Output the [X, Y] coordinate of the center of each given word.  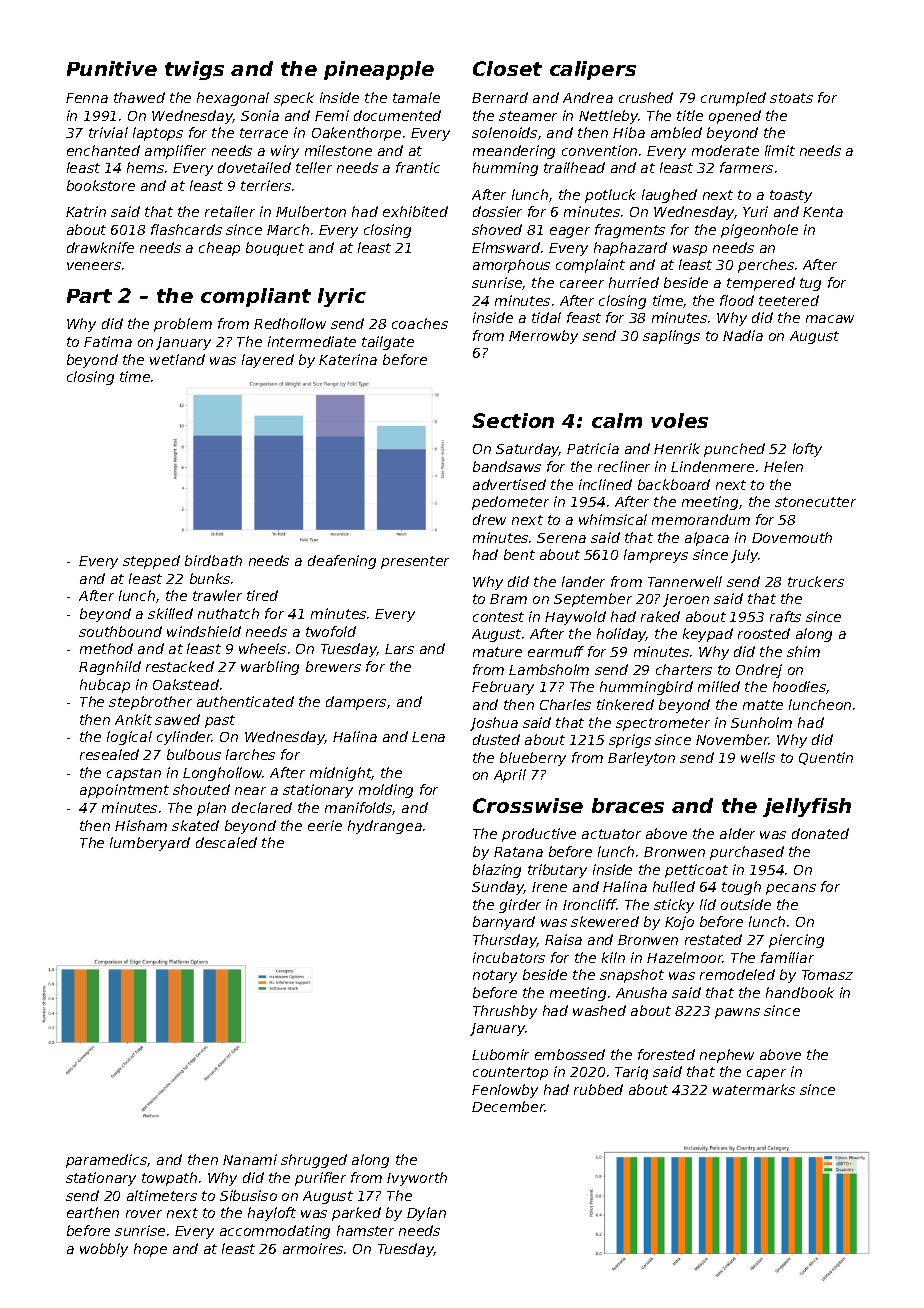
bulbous [194, 754]
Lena [428, 737]
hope [150, 1250]
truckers [816, 581]
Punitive [112, 68]
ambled [676, 132]
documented [397, 115]
